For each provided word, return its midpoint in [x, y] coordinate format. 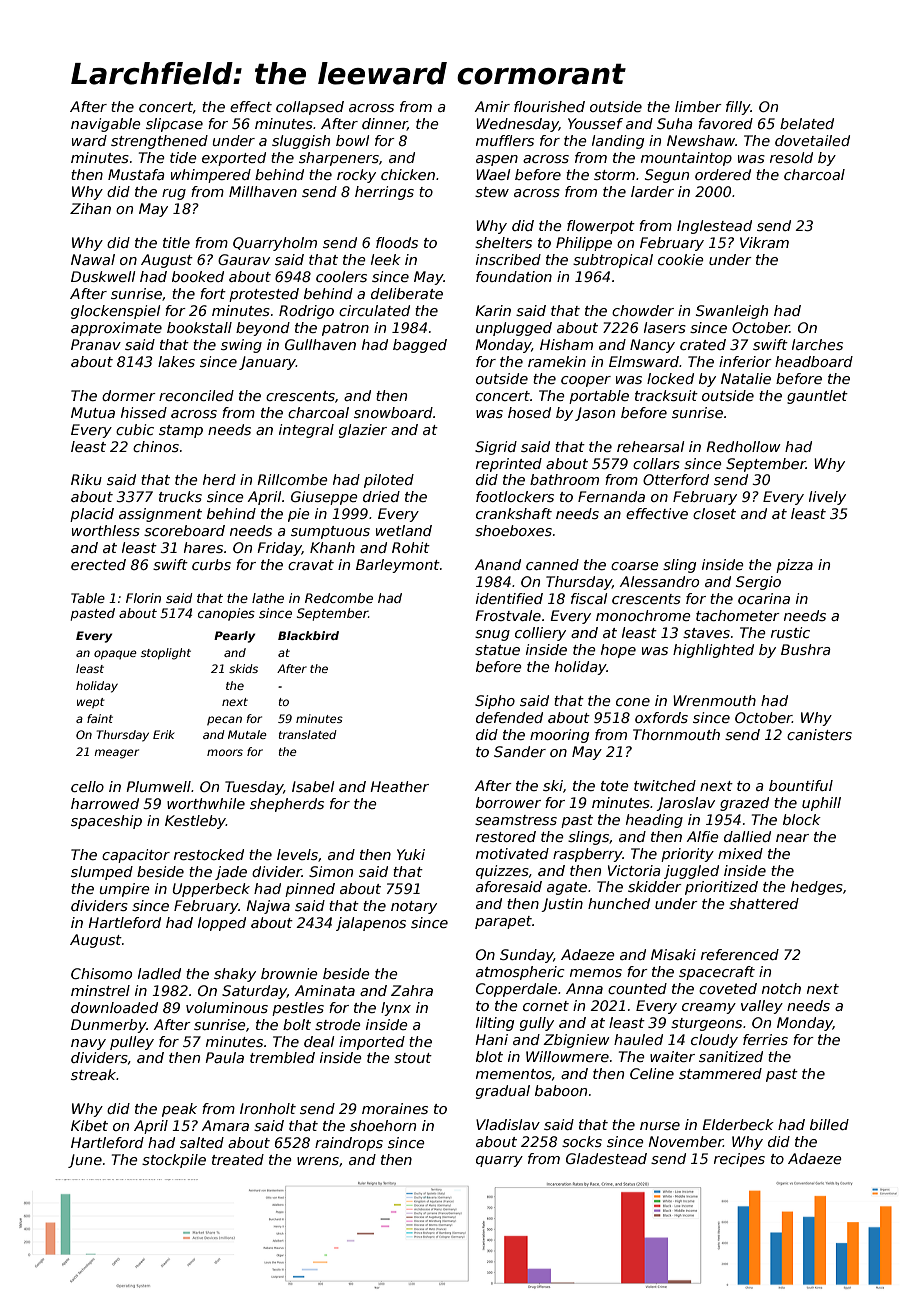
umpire [124, 890]
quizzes [502, 872]
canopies [226, 614]
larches [817, 344]
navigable [105, 125]
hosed [529, 412]
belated [807, 123]
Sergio [758, 583]
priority [687, 855]
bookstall [199, 327]
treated [238, 1159]
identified [509, 598]
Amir [492, 106]
